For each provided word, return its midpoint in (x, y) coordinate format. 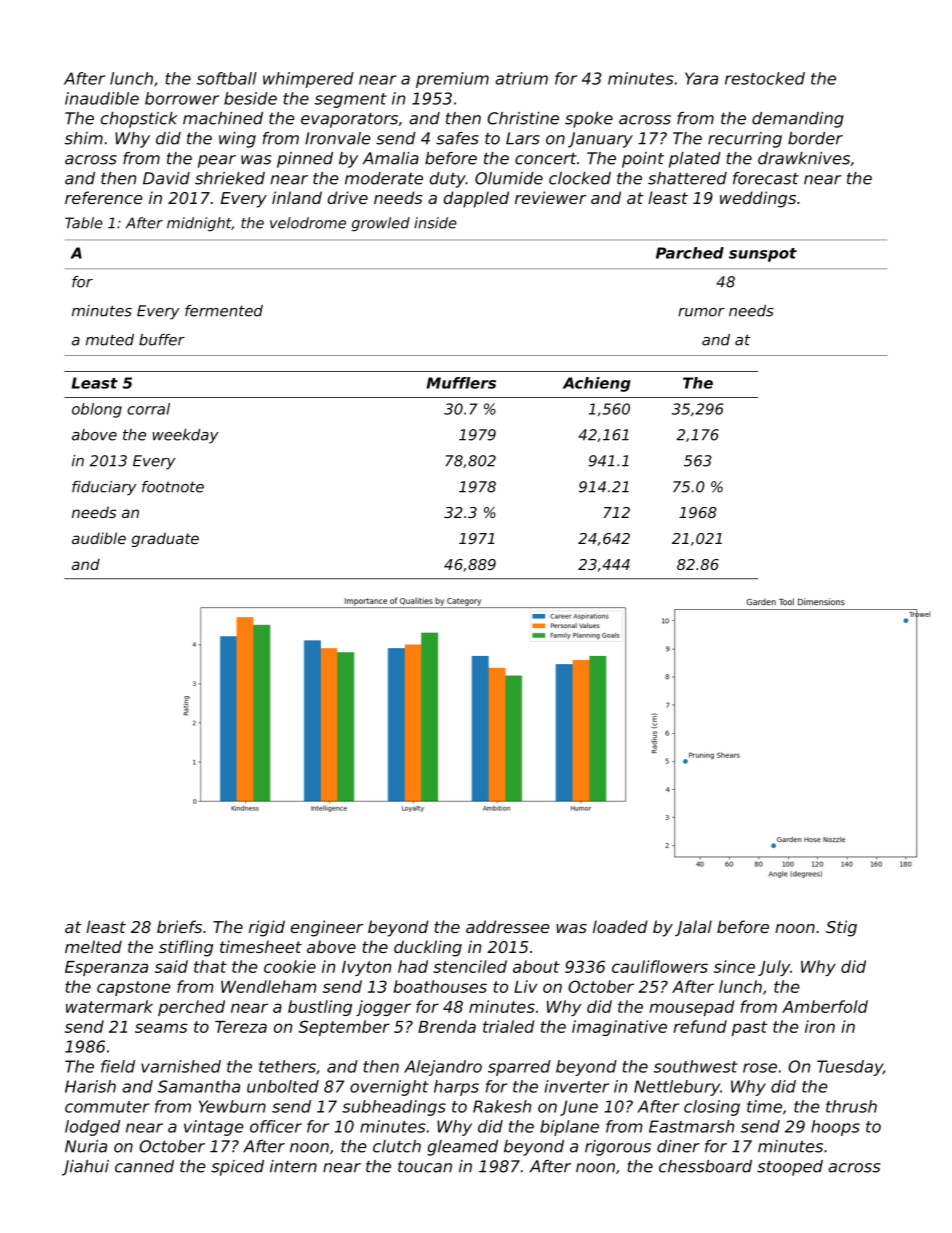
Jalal (693, 928)
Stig (841, 928)
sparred (519, 1068)
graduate (165, 539)
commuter (107, 1107)
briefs (179, 926)
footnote (173, 487)
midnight (199, 224)
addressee (508, 926)
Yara (701, 78)
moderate (384, 178)
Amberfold (825, 1006)
